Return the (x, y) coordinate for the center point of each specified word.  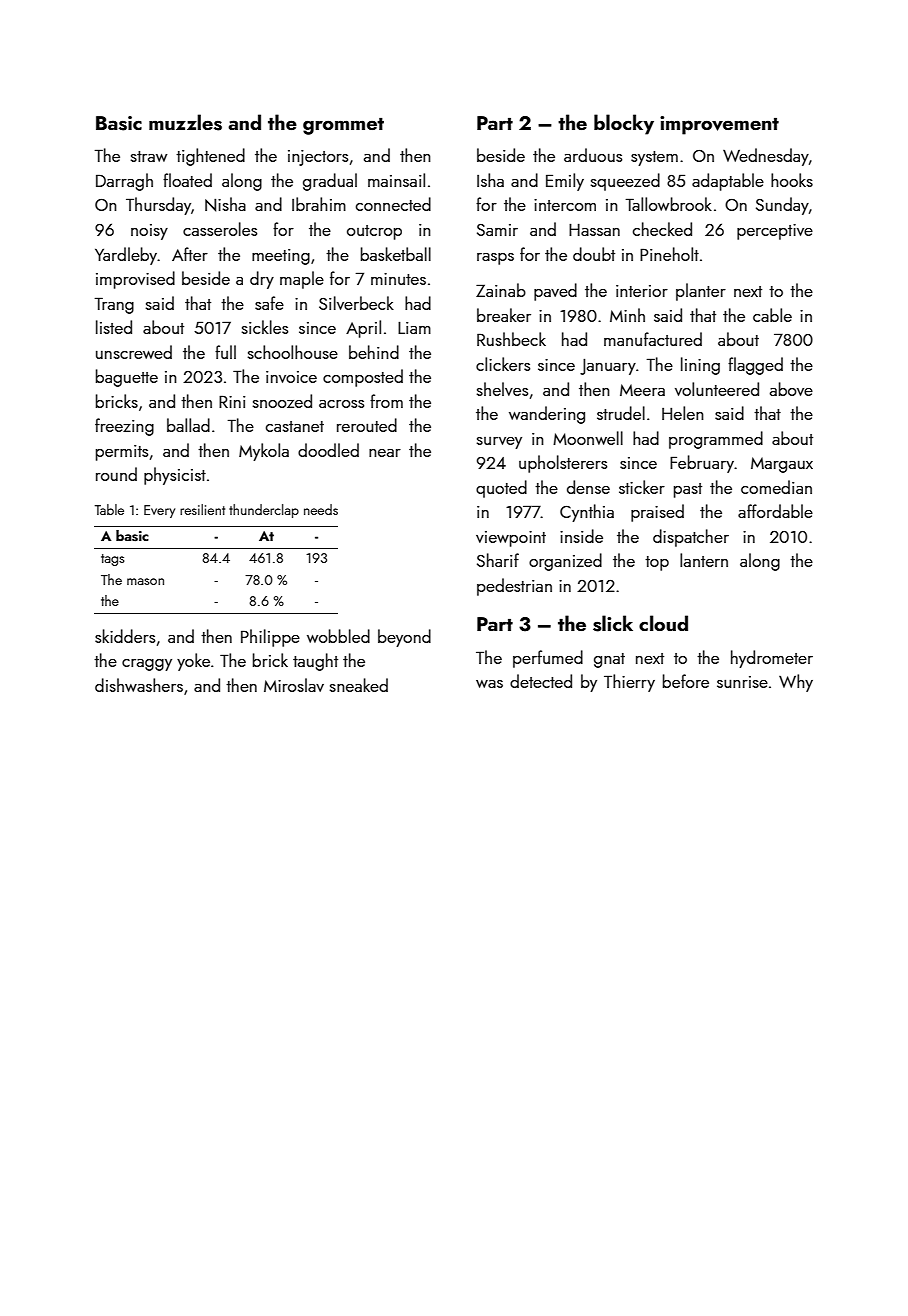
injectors (318, 158)
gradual (330, 182)
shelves (502, 389)
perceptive (775, 232)
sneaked (359, 685)
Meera (642, 390)
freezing (124, 427)
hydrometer (772, 659)
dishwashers (139, 685)
